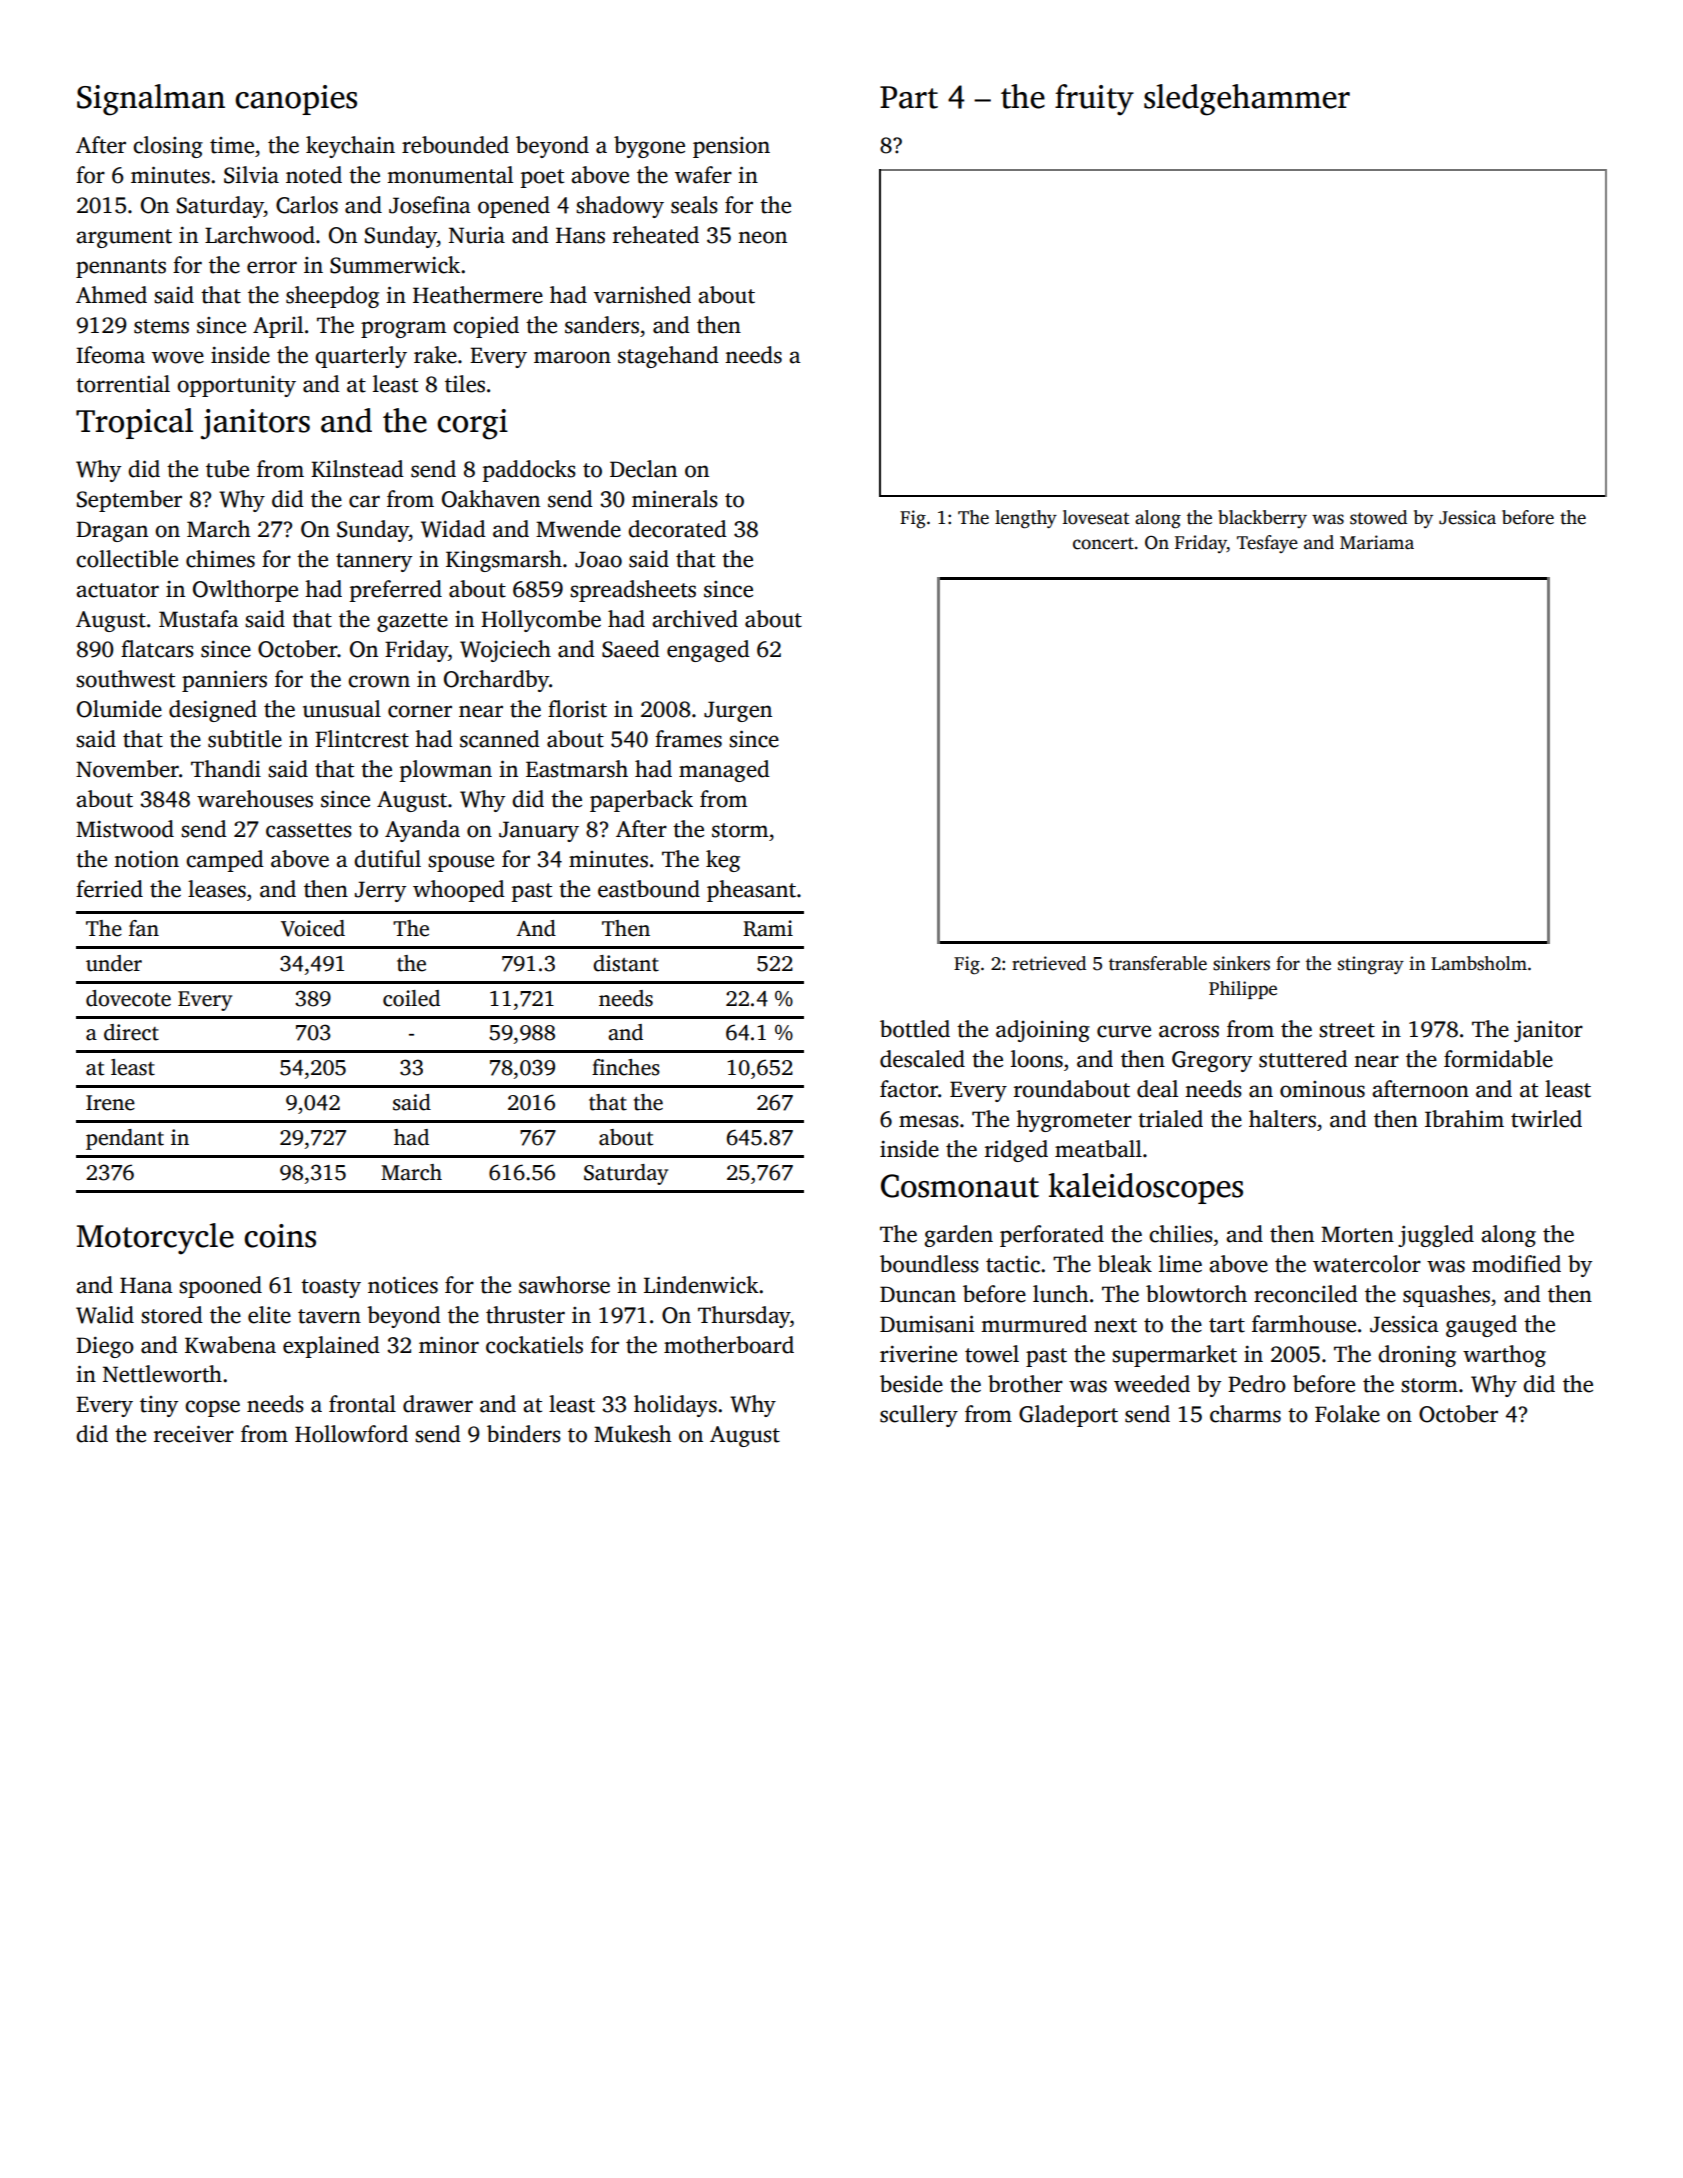  What do you see at coordinates (1378, 517) in the document?
I see `stowed` at bounding box center [1378, 517].
